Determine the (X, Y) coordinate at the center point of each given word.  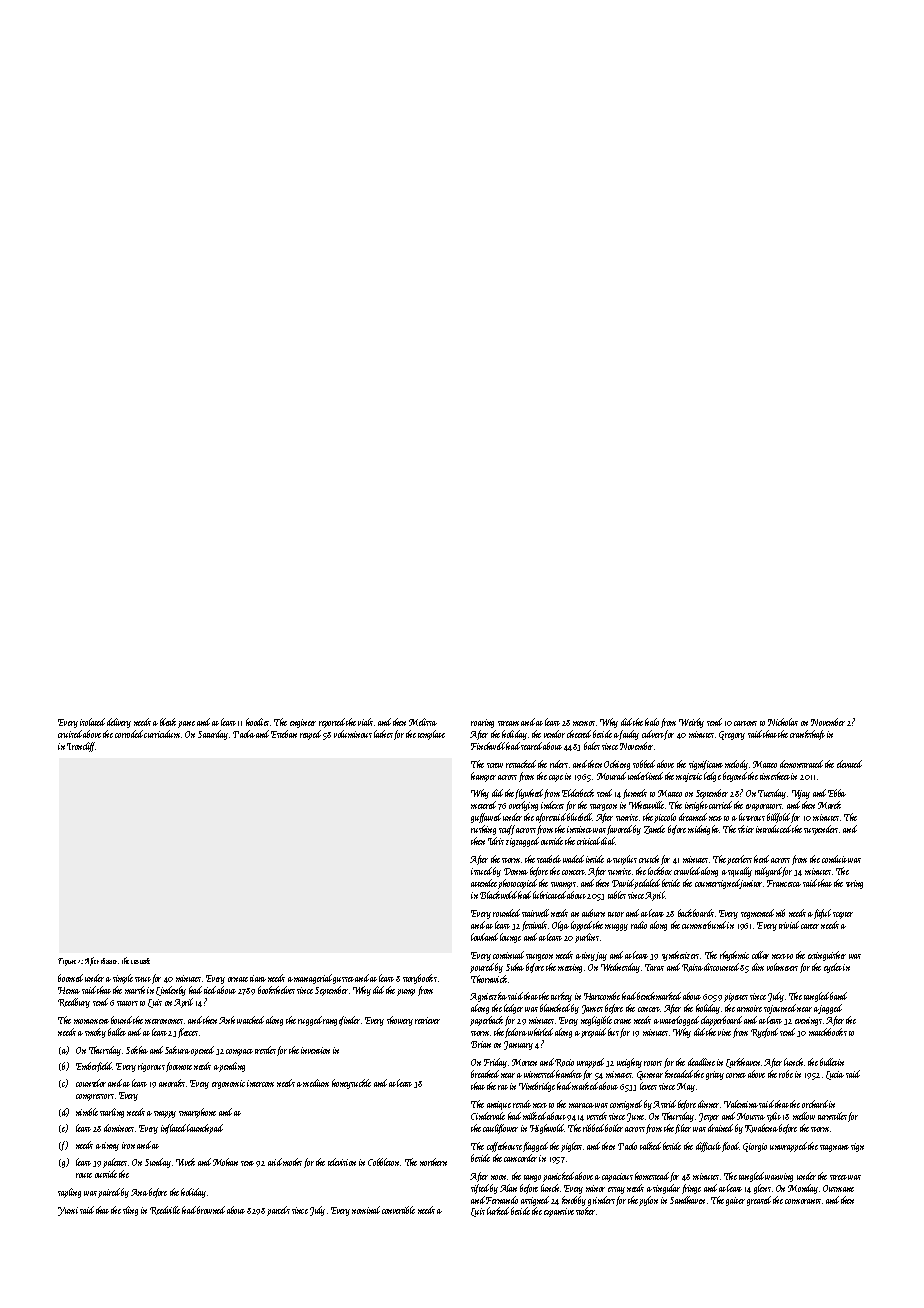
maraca (581, 1105)
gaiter (735, 1201)
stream (508, 723)
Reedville (165, 1210)
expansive (559, 1212)
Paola (244, 734)
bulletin (832, 1062)
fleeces (188, 1033)
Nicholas (783, 722)
